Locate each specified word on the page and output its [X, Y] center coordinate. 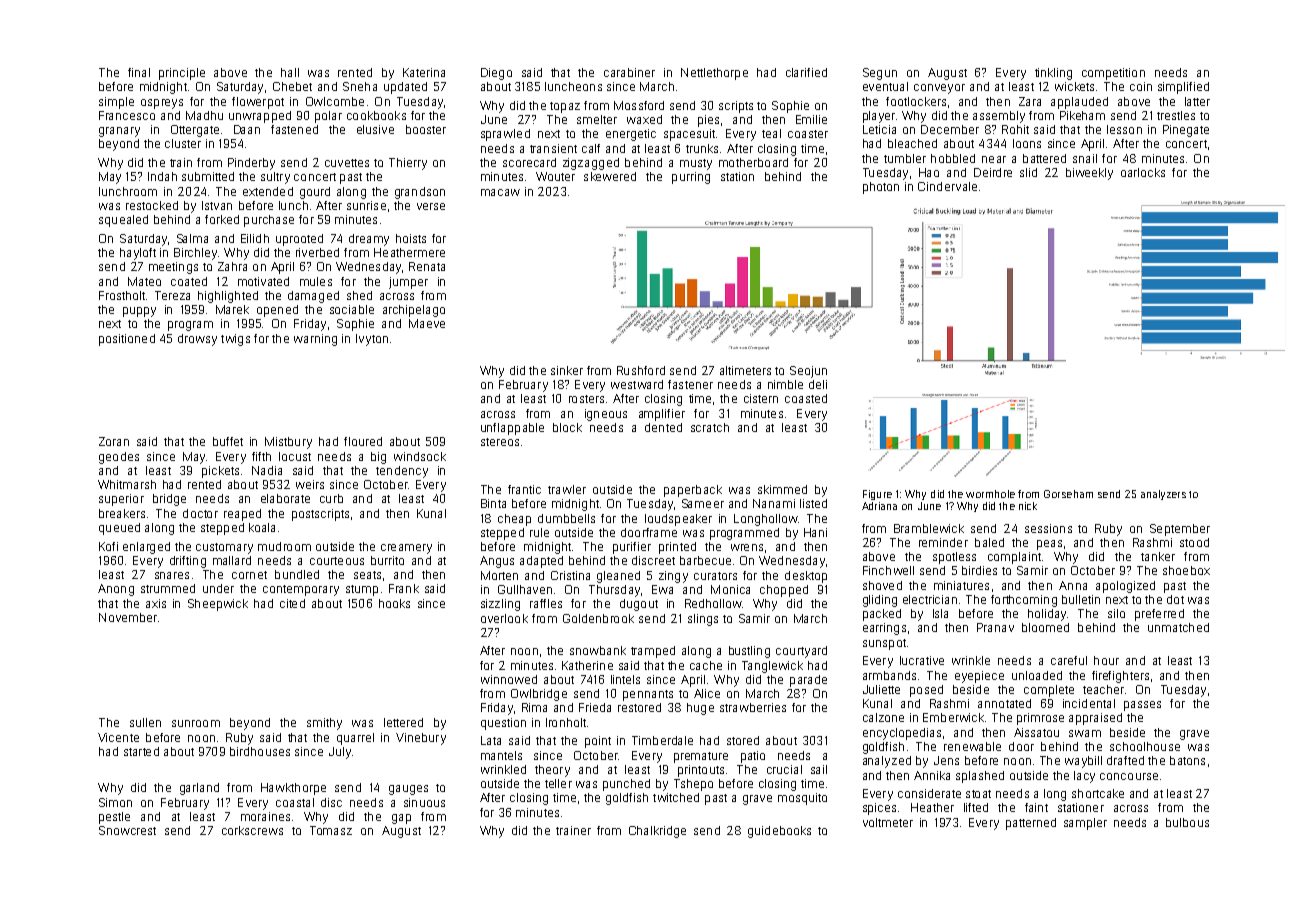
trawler [567, 489]
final [139, 72]
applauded [1079, 103]
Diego [496, 74]
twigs [235, 340]
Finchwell [888, 570]
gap [401, 819]
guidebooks [779, 832]
